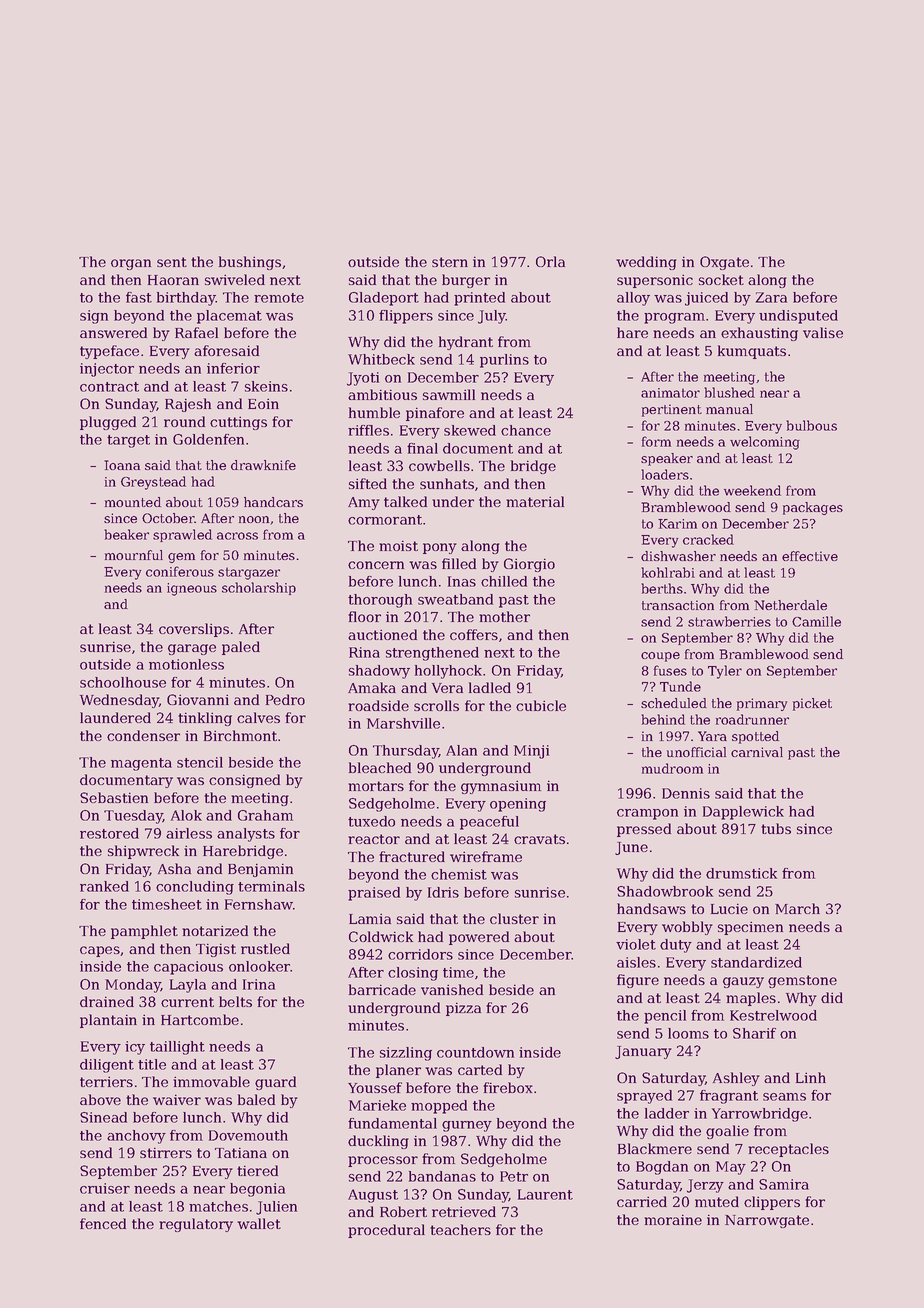  Describe the element at coordinates (724, 263) in the page. I see `Oxgate` at that location.
